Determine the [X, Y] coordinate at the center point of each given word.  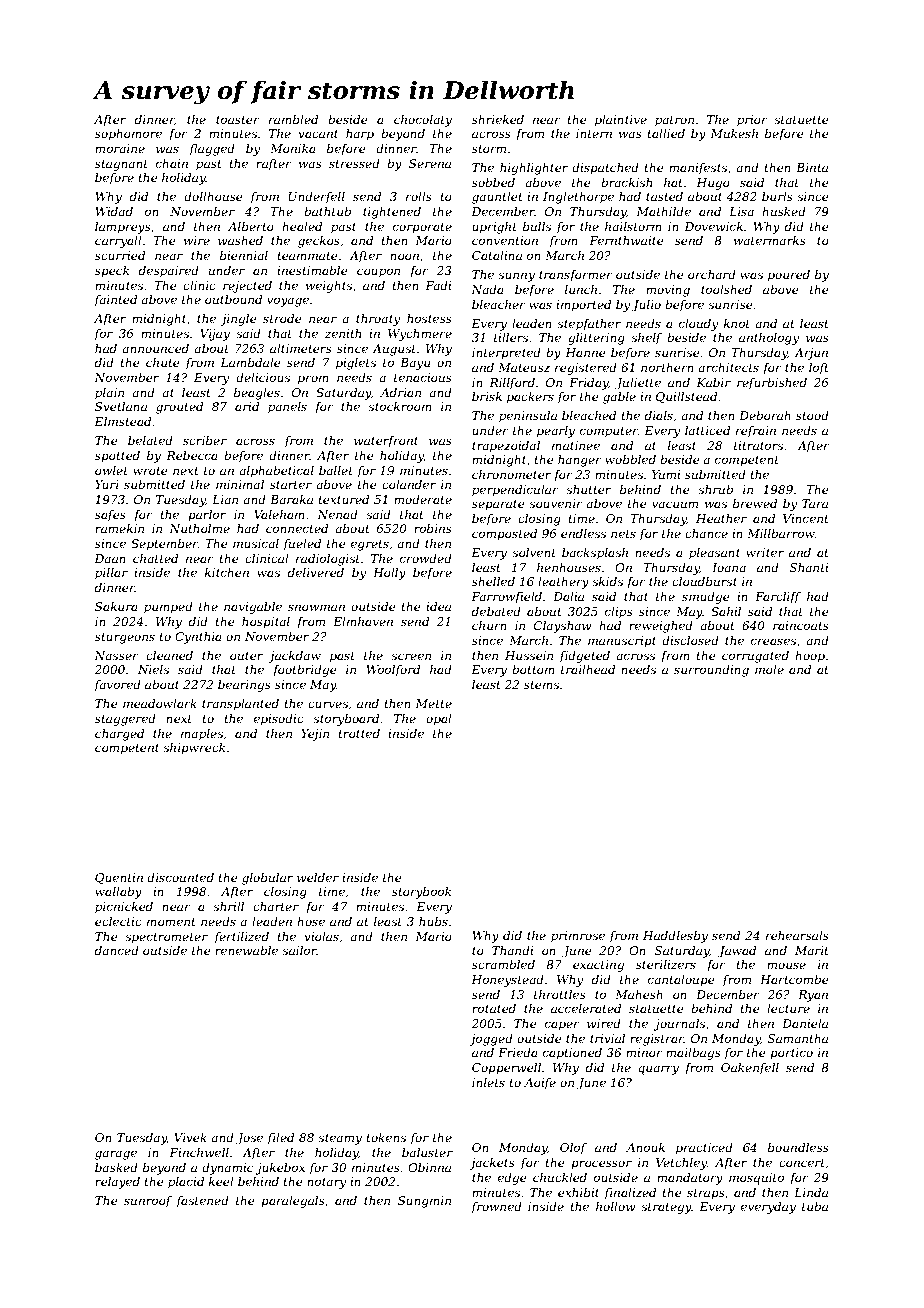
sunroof [148, 1202]
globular [267, 879]
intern [594, 133]
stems [541, 685]
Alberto [251, 226]
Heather [721, 518]
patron [674, 121]
